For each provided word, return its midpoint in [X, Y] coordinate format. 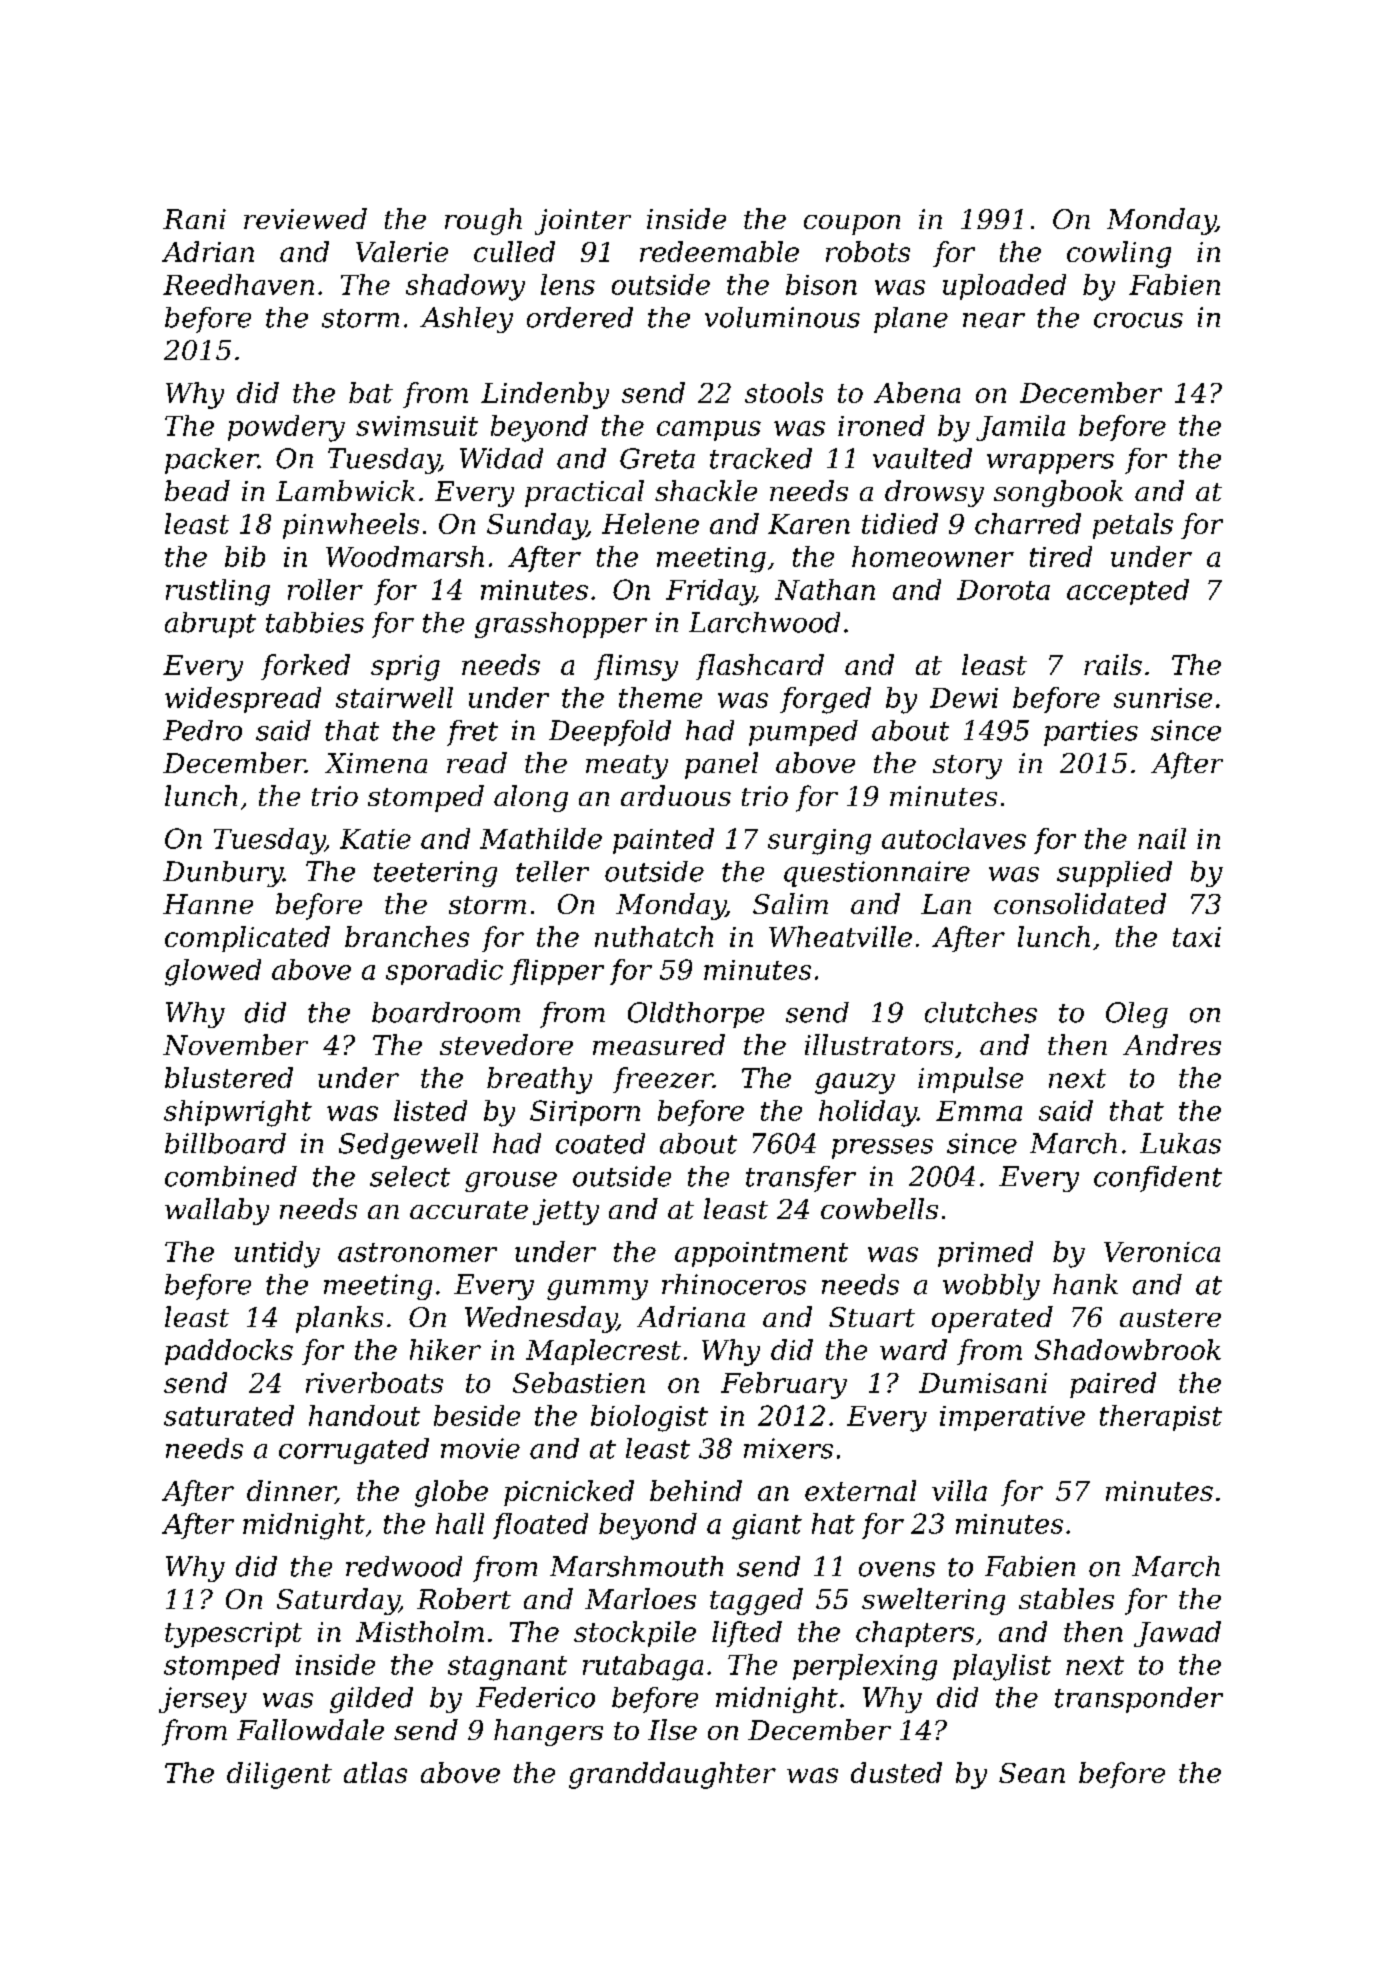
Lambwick [345, 490]
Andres [1172, 1044]
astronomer [417, 1252]
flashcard [760, 667]
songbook [1058, 493]
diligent [279, 1775]
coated [600, 1143]
